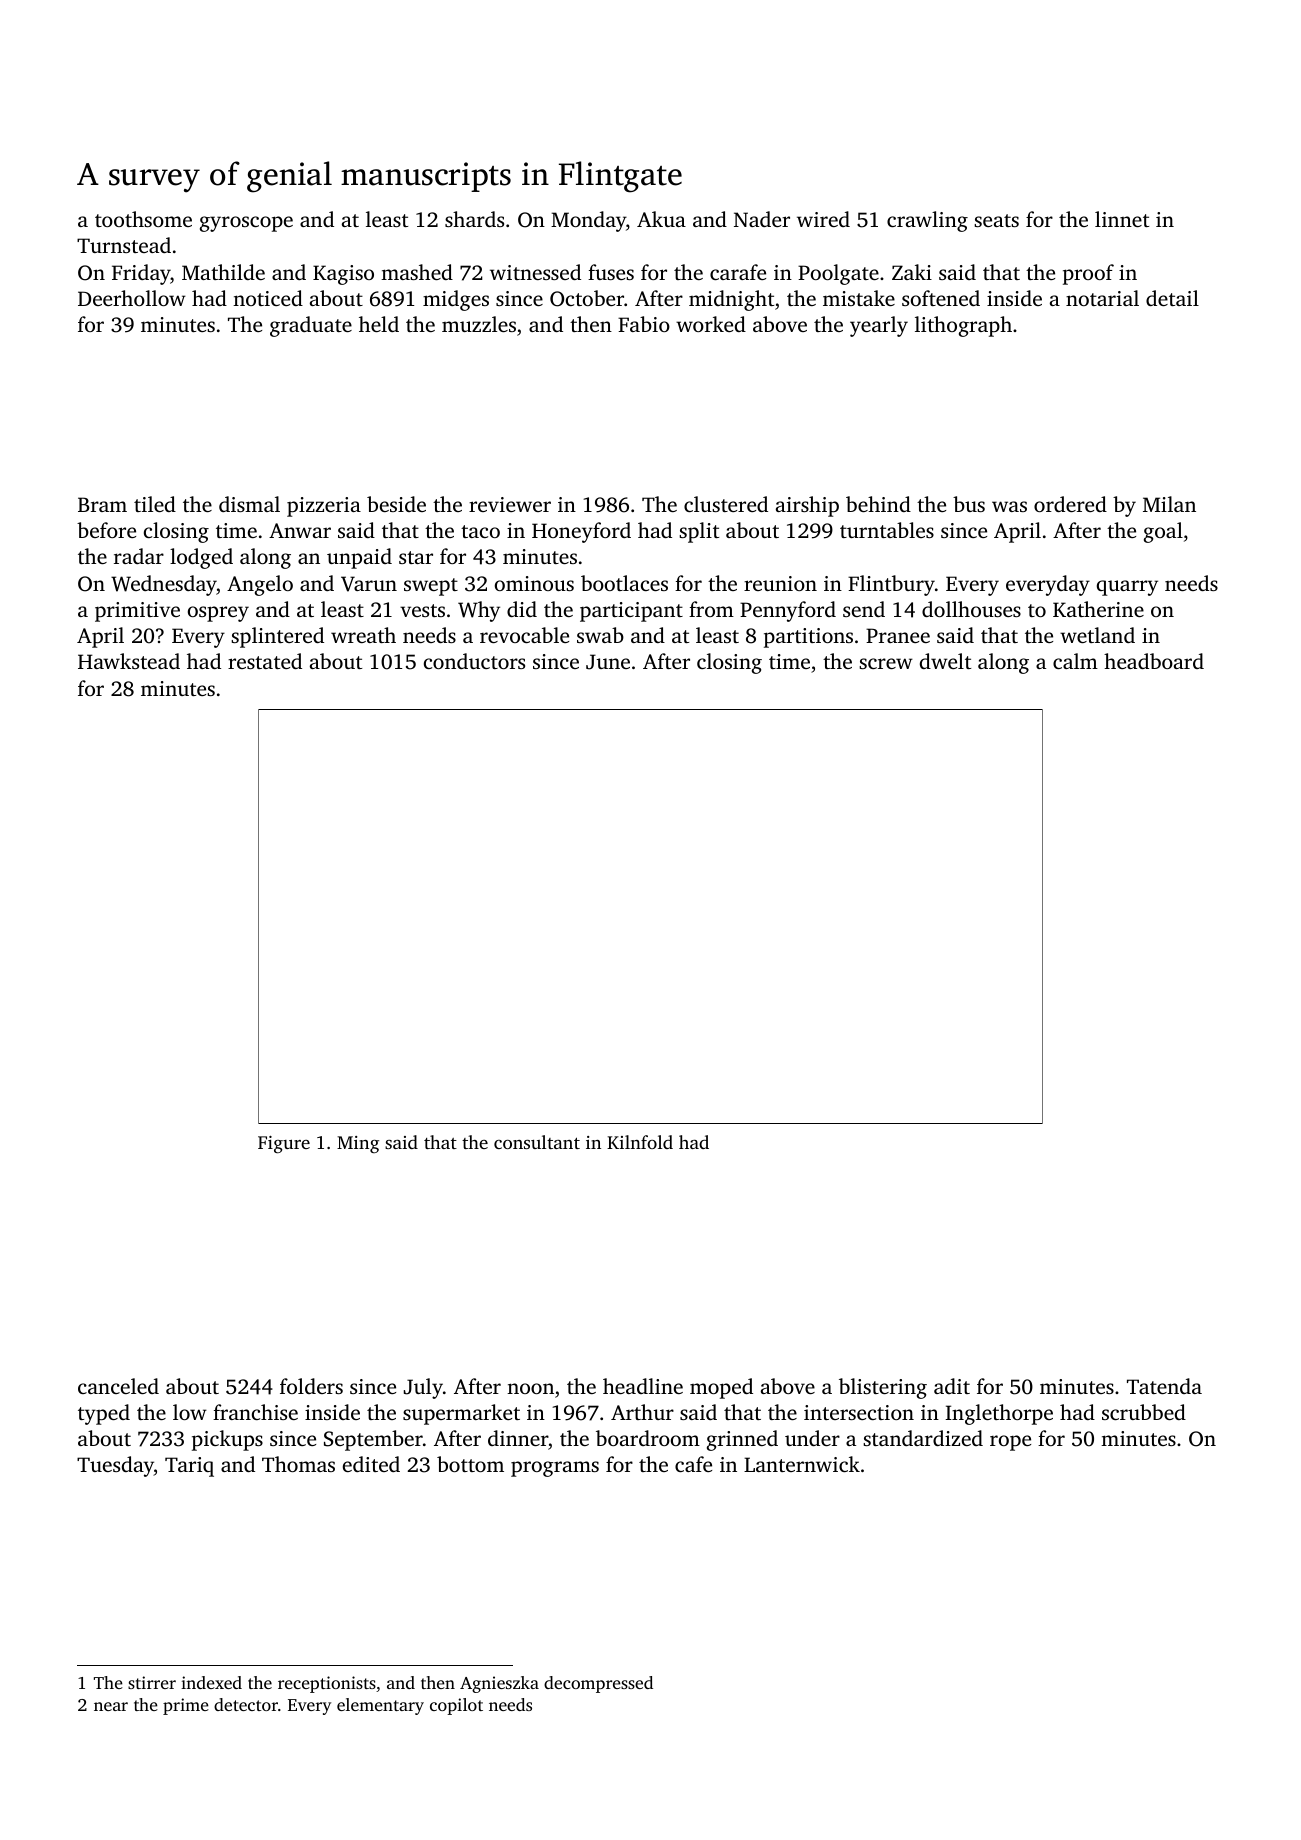 This screenshot has height=1840, width=1301. What do you see at coordinates (106, 530) in the screenshot?
I see `before` at bounding box center [106, 530].
